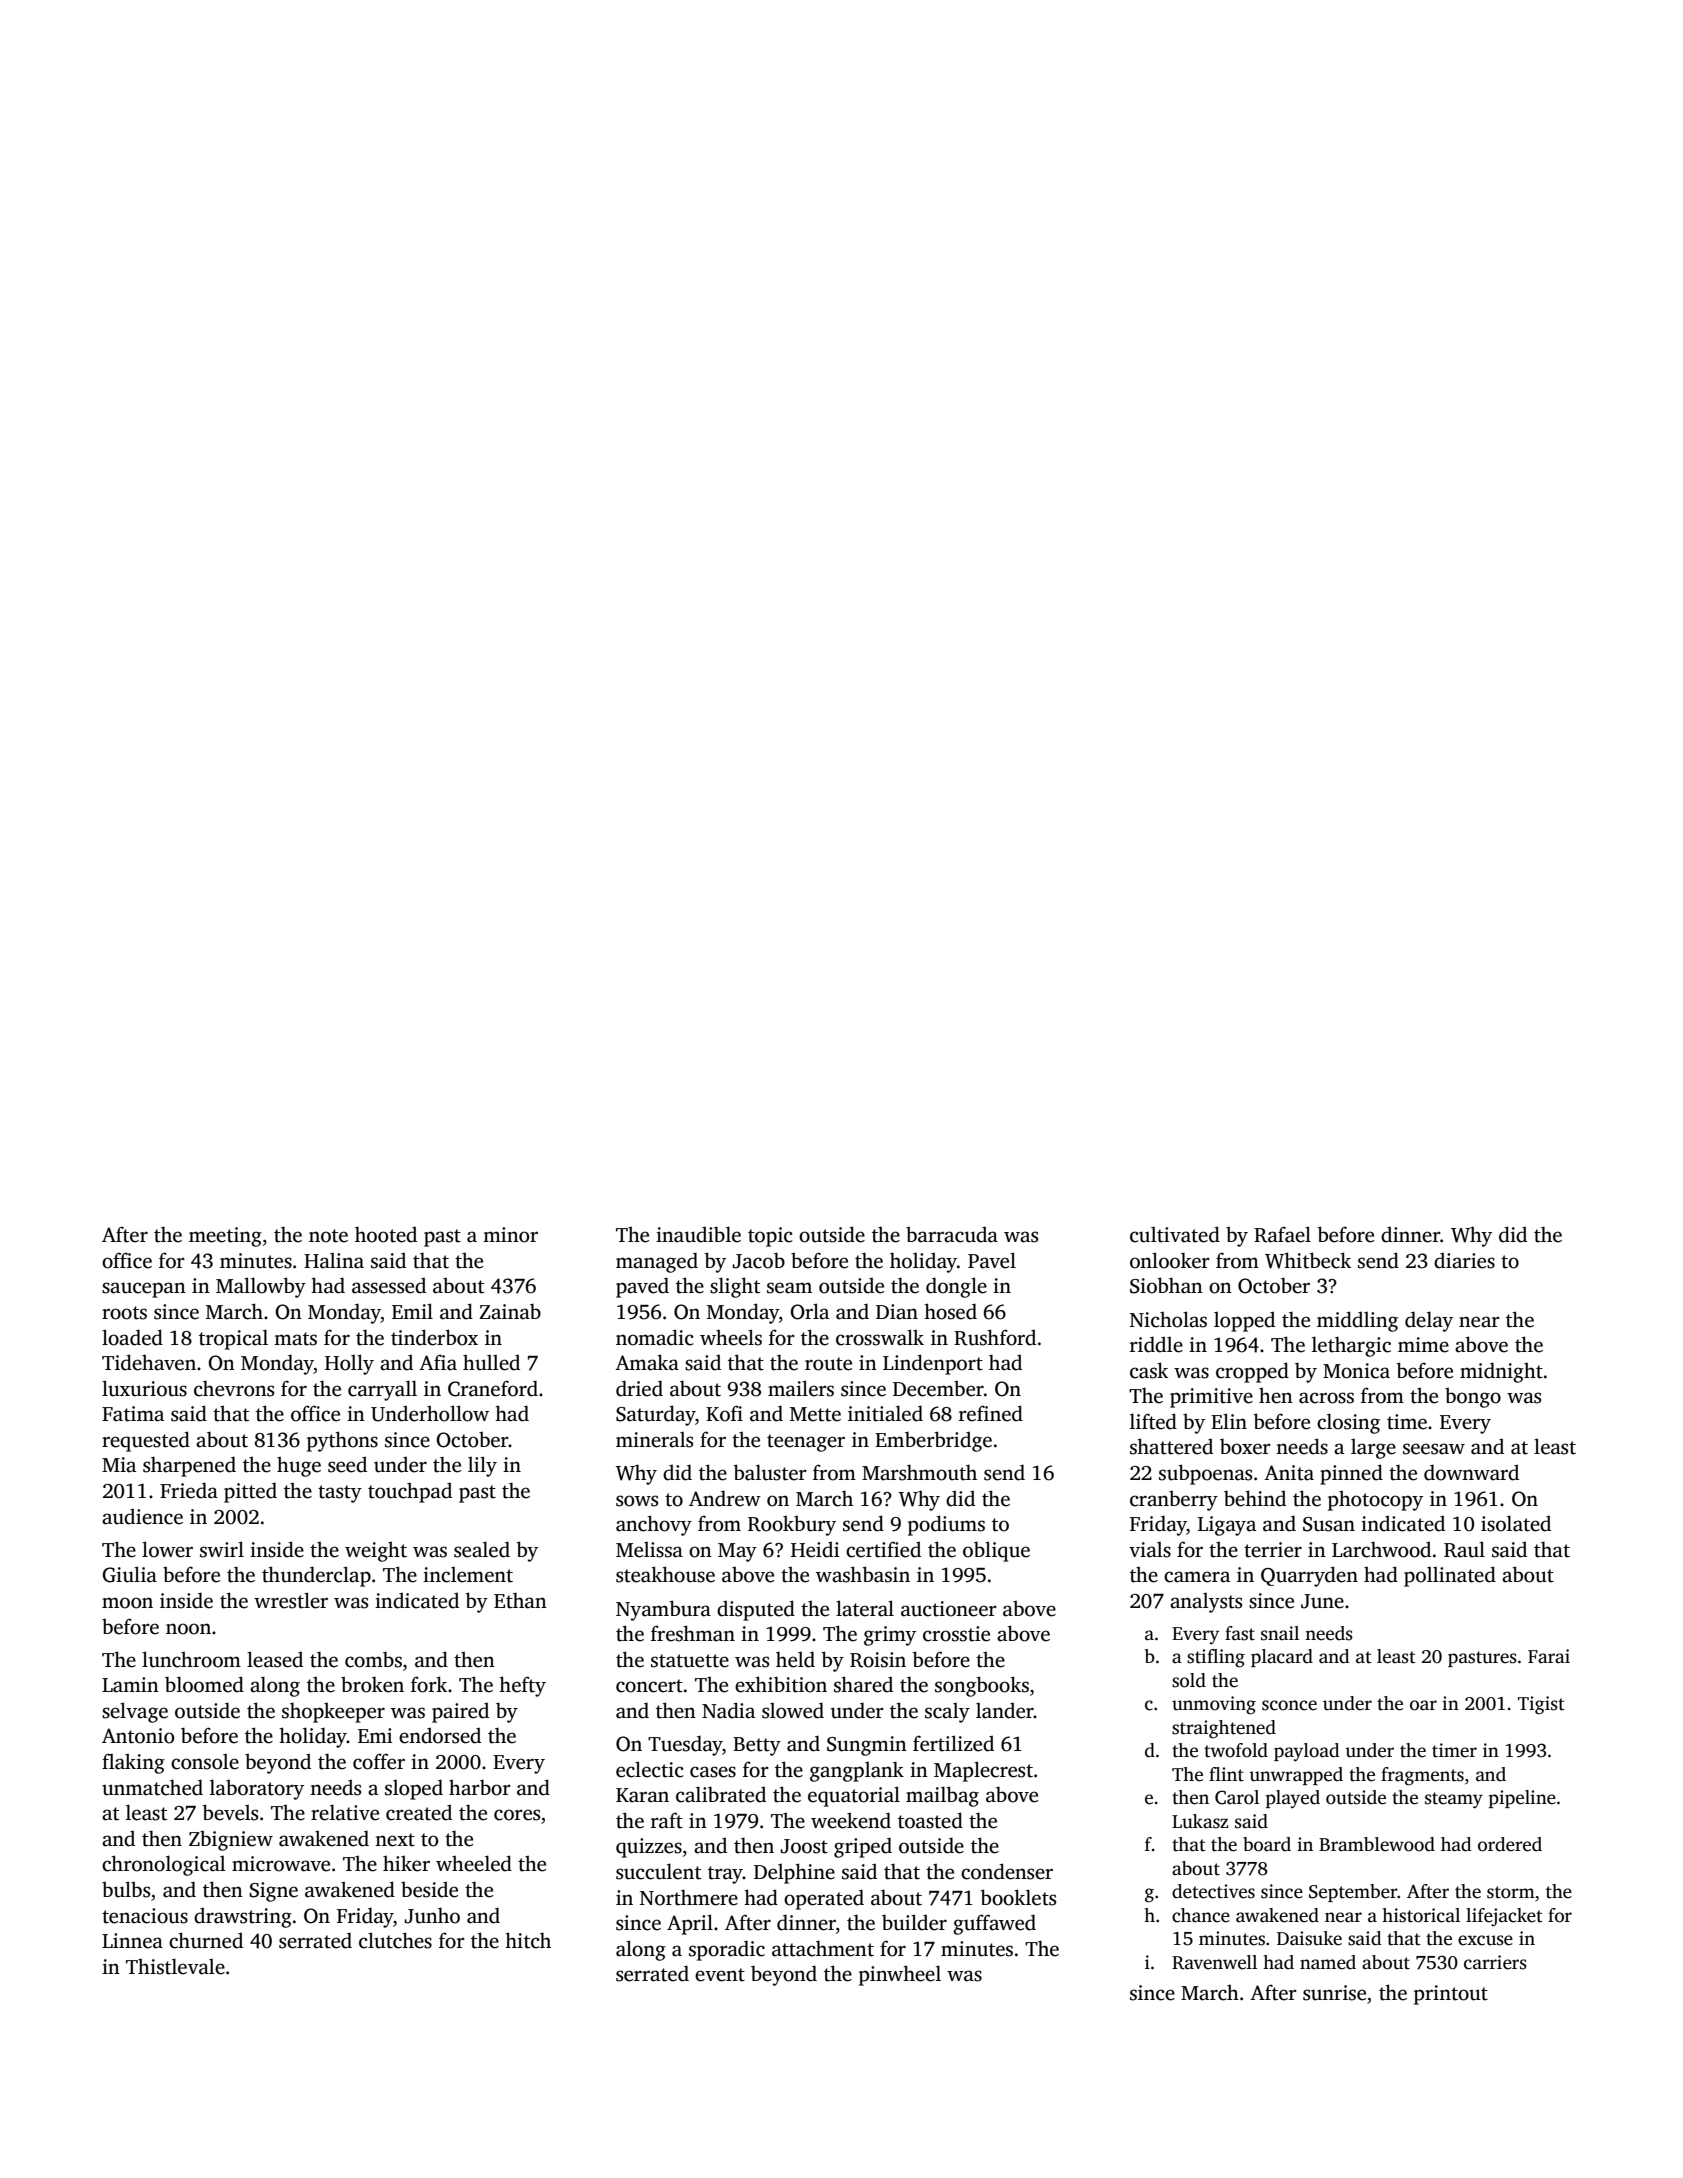 This screenshot has width=1683, height=2178. What do you see at coordinates (340, 1494) in the screenshot?
I see `tasty` at bounding box center [340, 1494].
